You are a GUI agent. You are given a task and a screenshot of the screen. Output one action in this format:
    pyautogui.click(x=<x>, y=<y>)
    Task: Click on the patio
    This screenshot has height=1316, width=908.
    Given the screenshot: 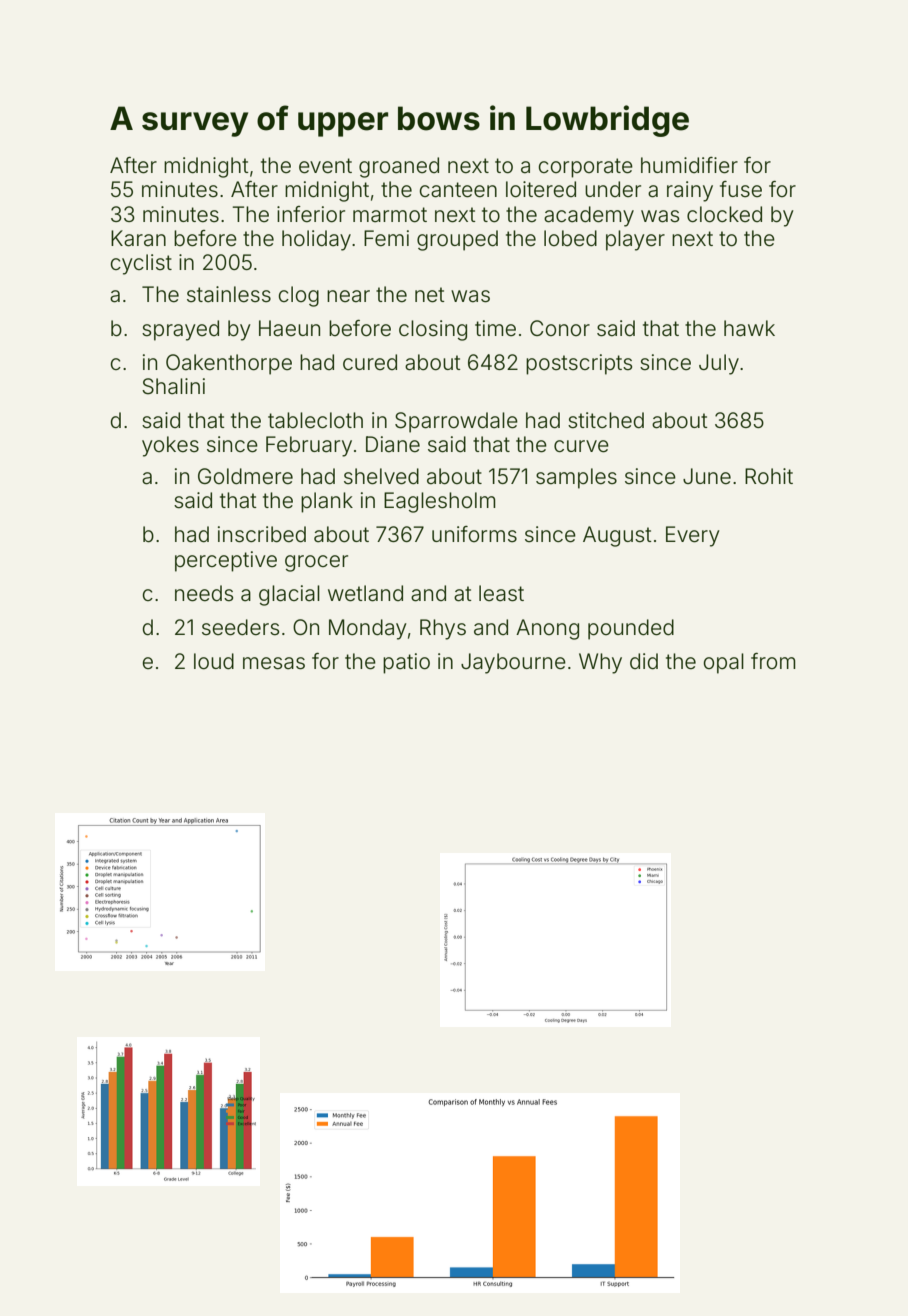 What is the action you would take?
    pyautogui.click(x=406, y=663)
